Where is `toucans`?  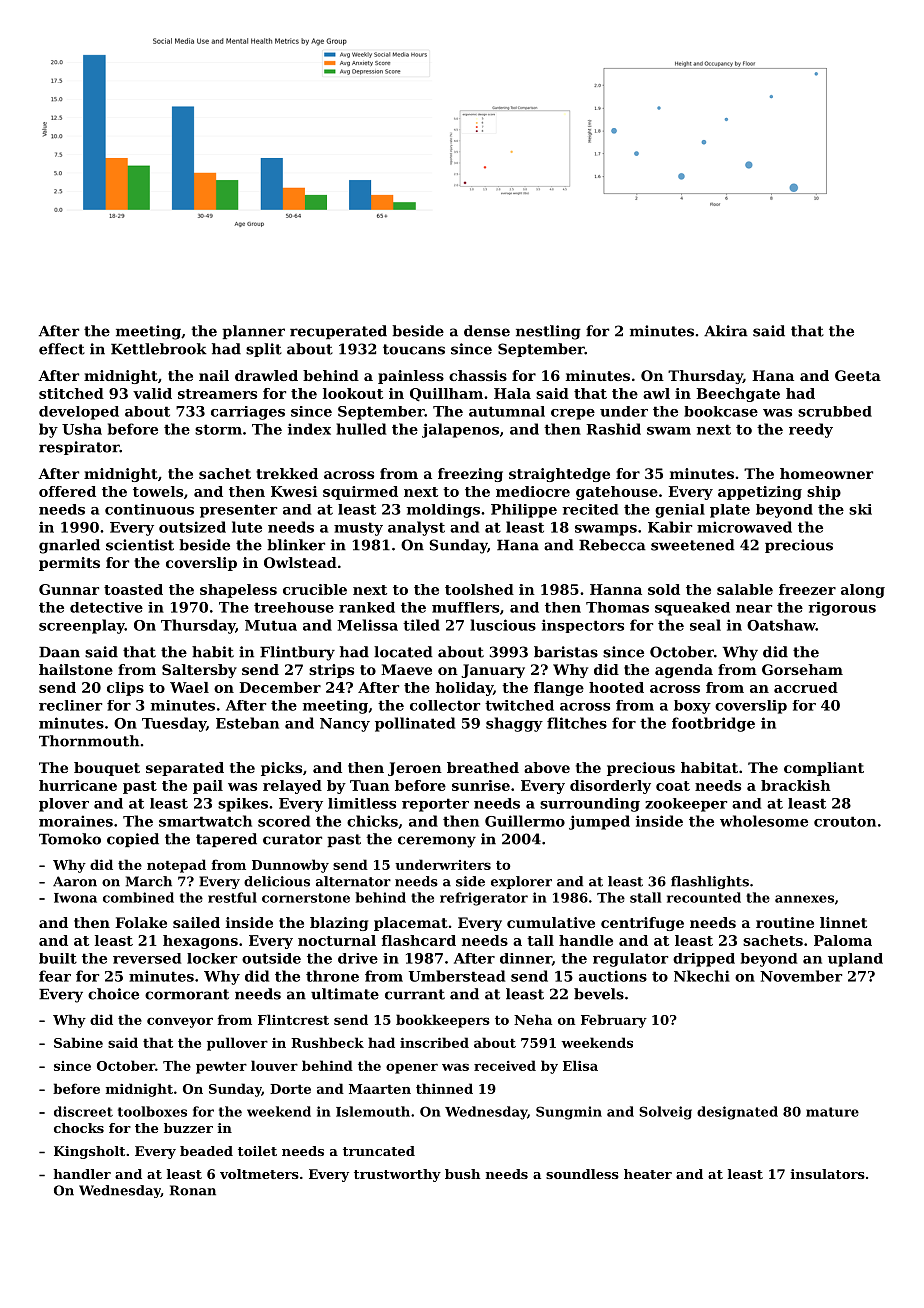
toucans is located at coordinates (414, 349).
